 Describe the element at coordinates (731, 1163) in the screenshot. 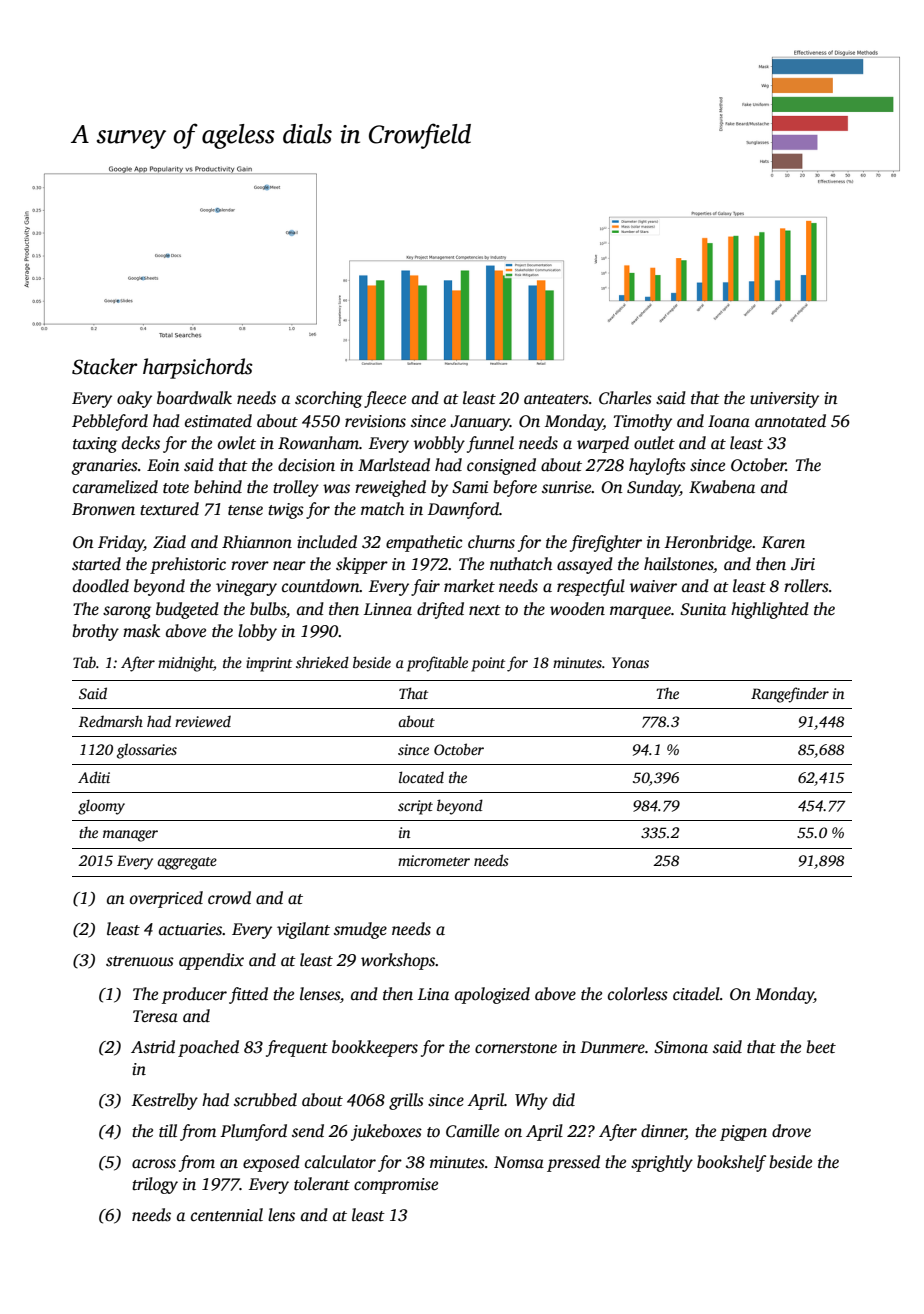

I see `bookshelf` at that location.
